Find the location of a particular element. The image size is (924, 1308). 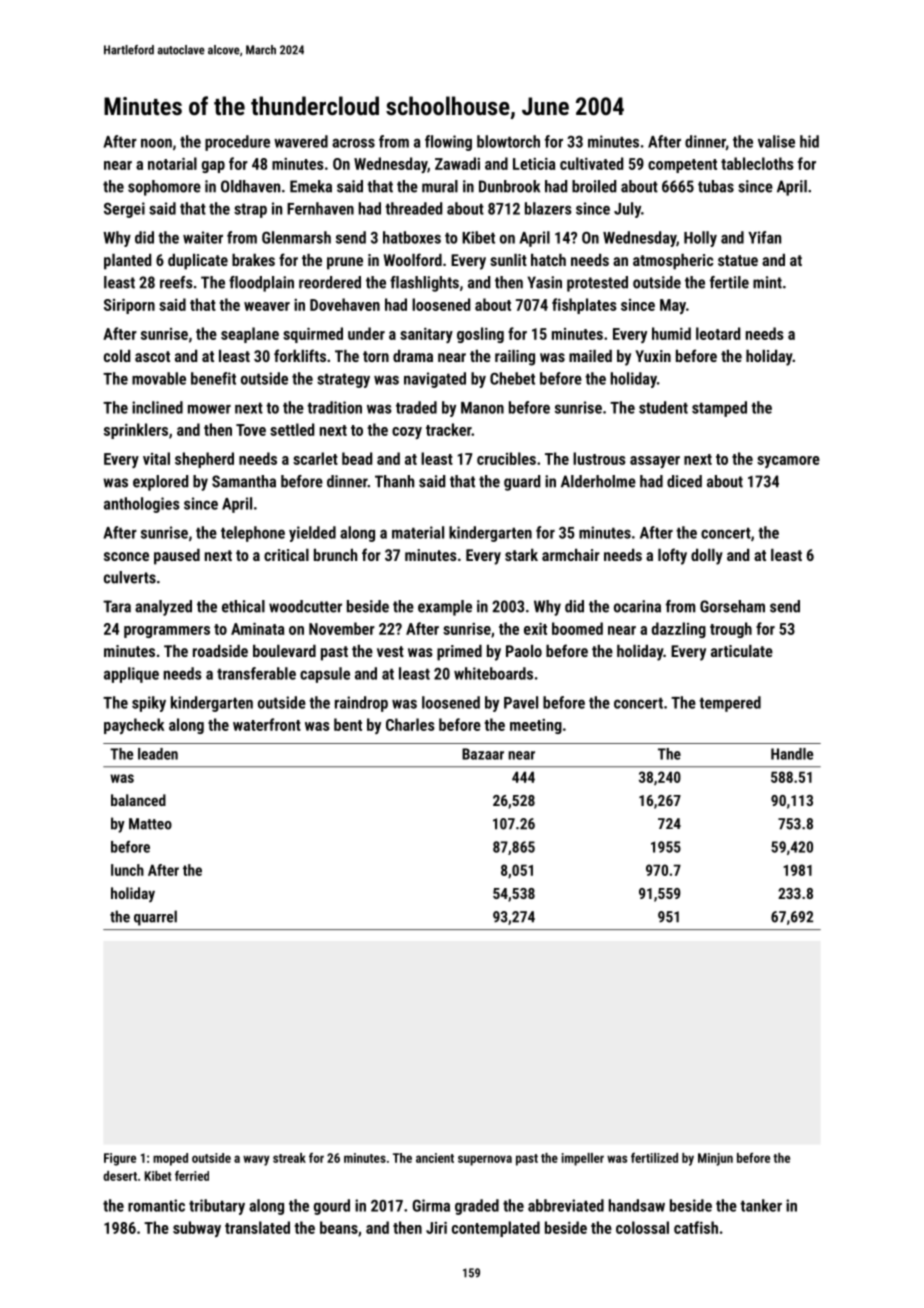

flowing is located at coordinates (448, 143).
